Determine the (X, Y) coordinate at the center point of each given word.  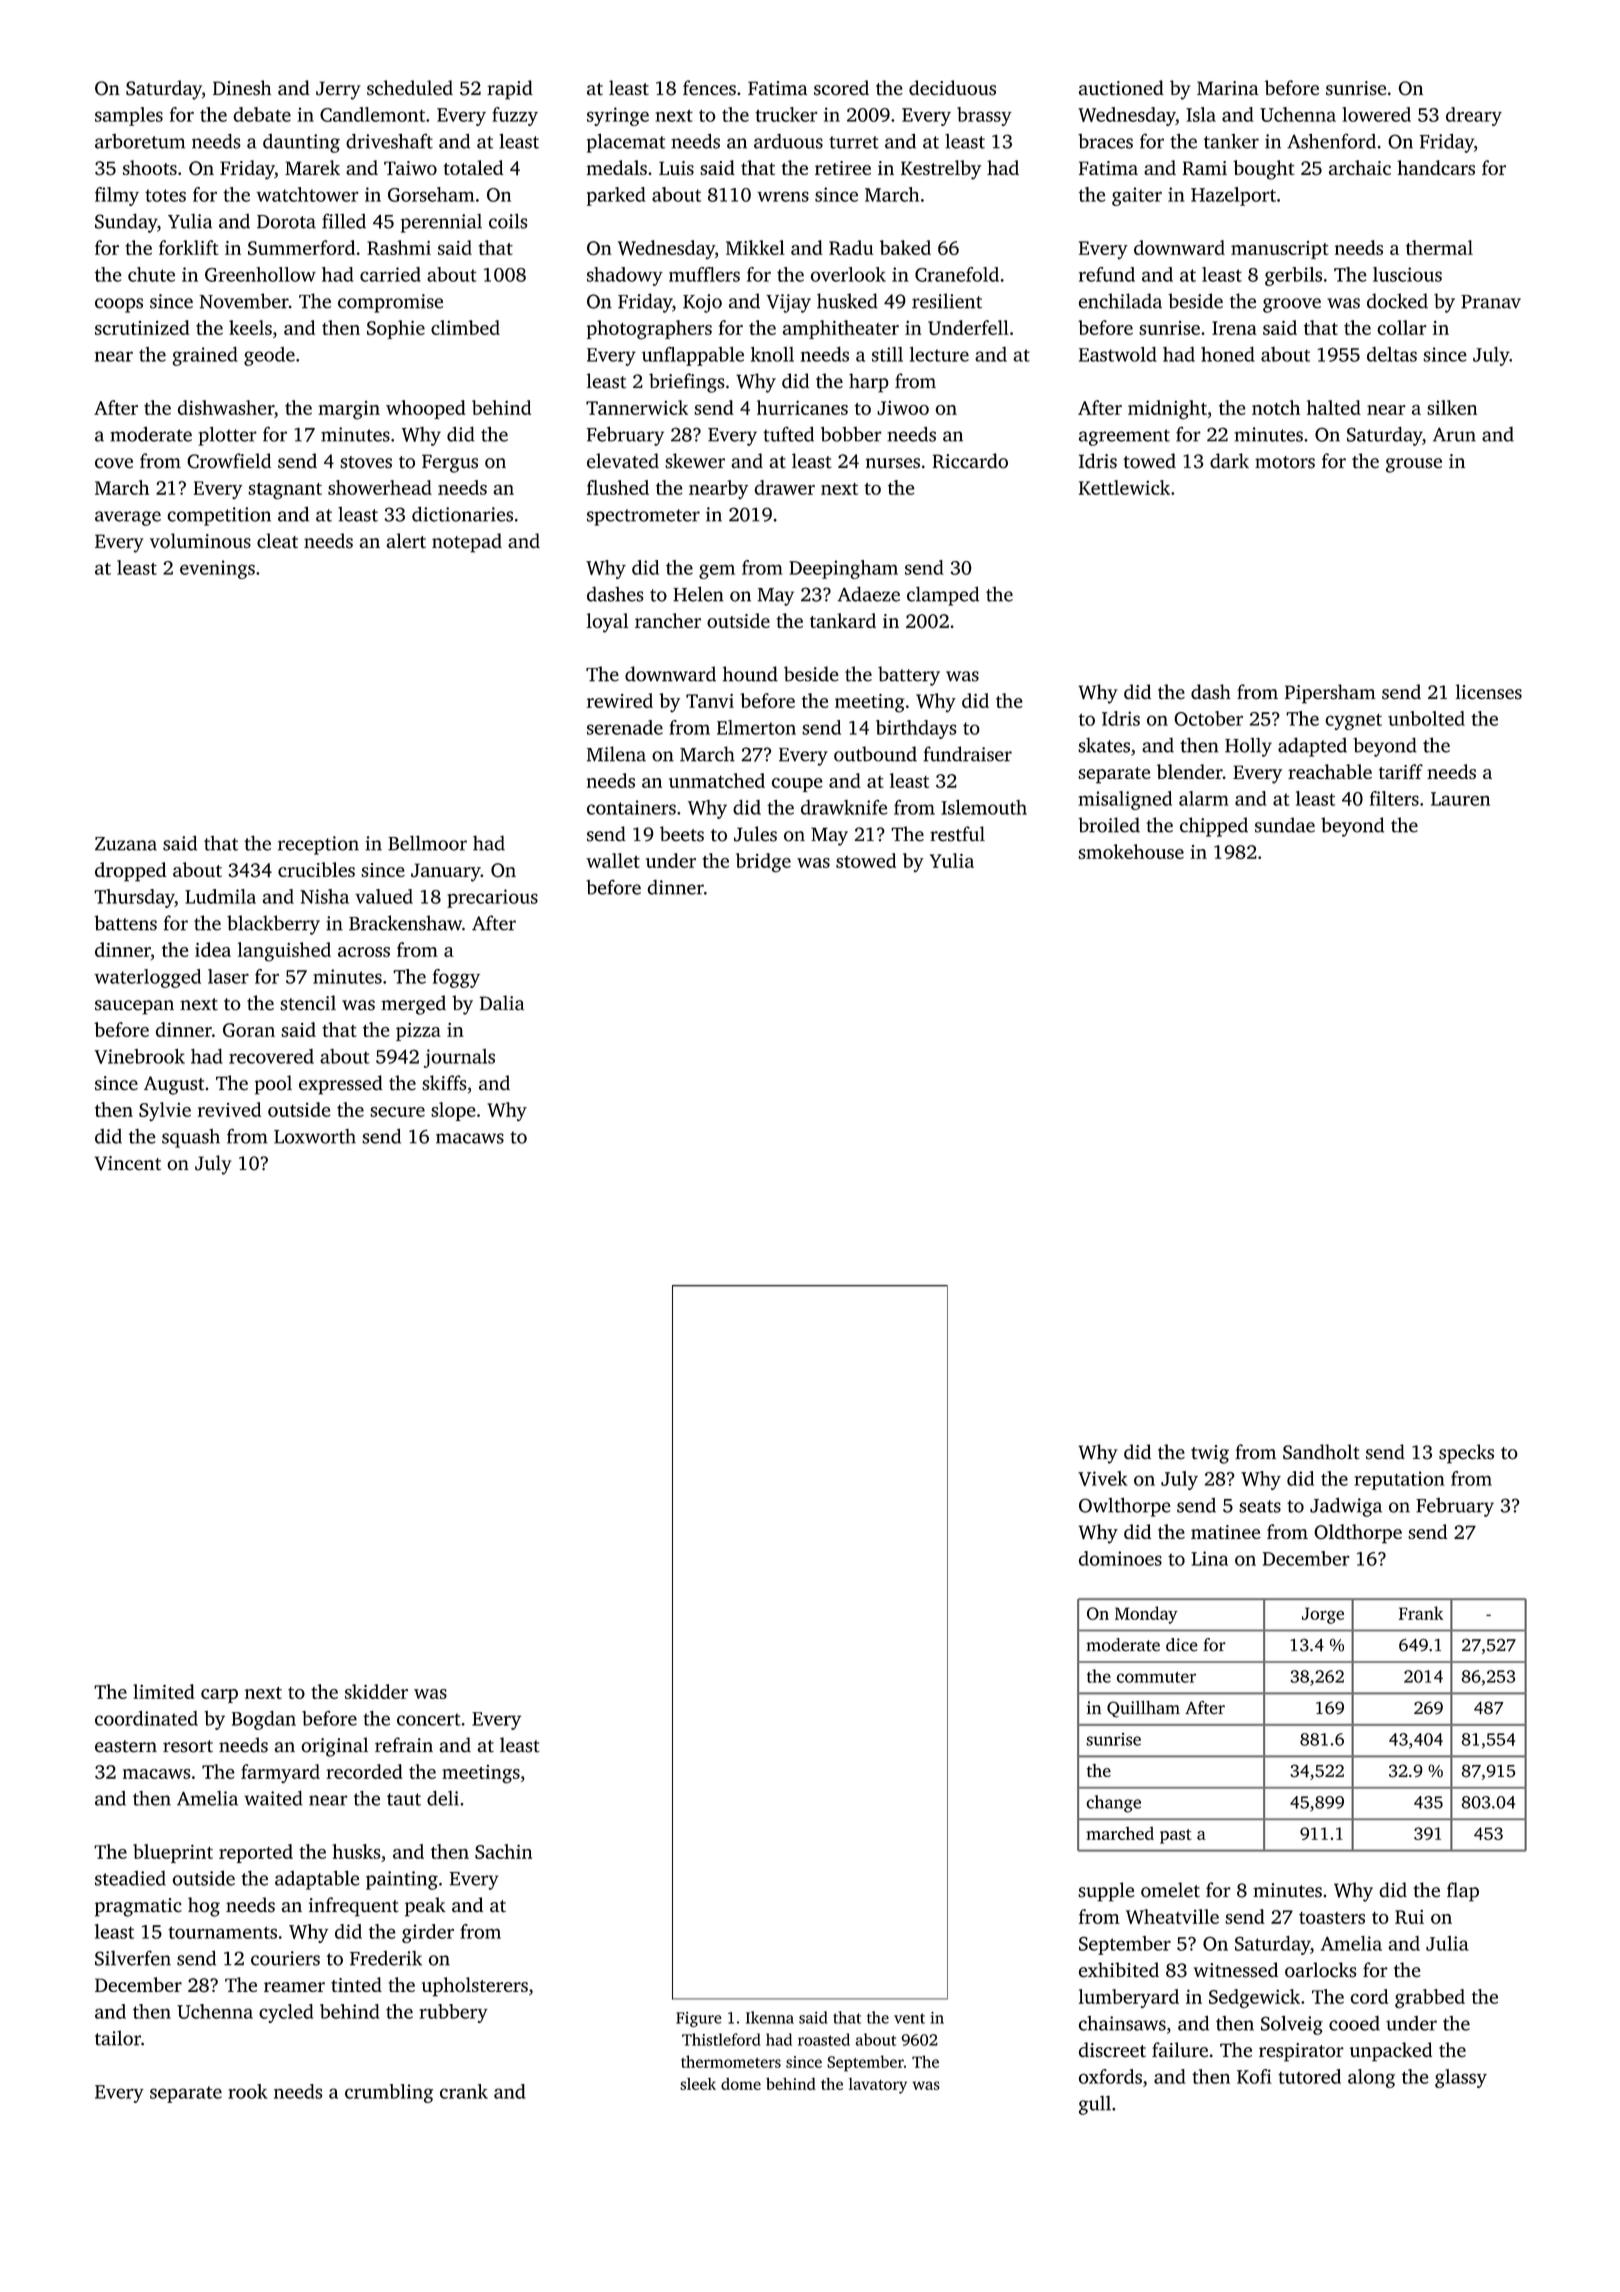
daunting (301, 143)
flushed (618, 487)
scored (841, 88)
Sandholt (1321, 1452)
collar (1402, 327)
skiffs (444, 1083)
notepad (467, 543)
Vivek (1103, 1478)
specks (1466, 1454)
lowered (1376, 114)
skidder (376, 1691)
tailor (118, 2038)
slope (453, 1111)
